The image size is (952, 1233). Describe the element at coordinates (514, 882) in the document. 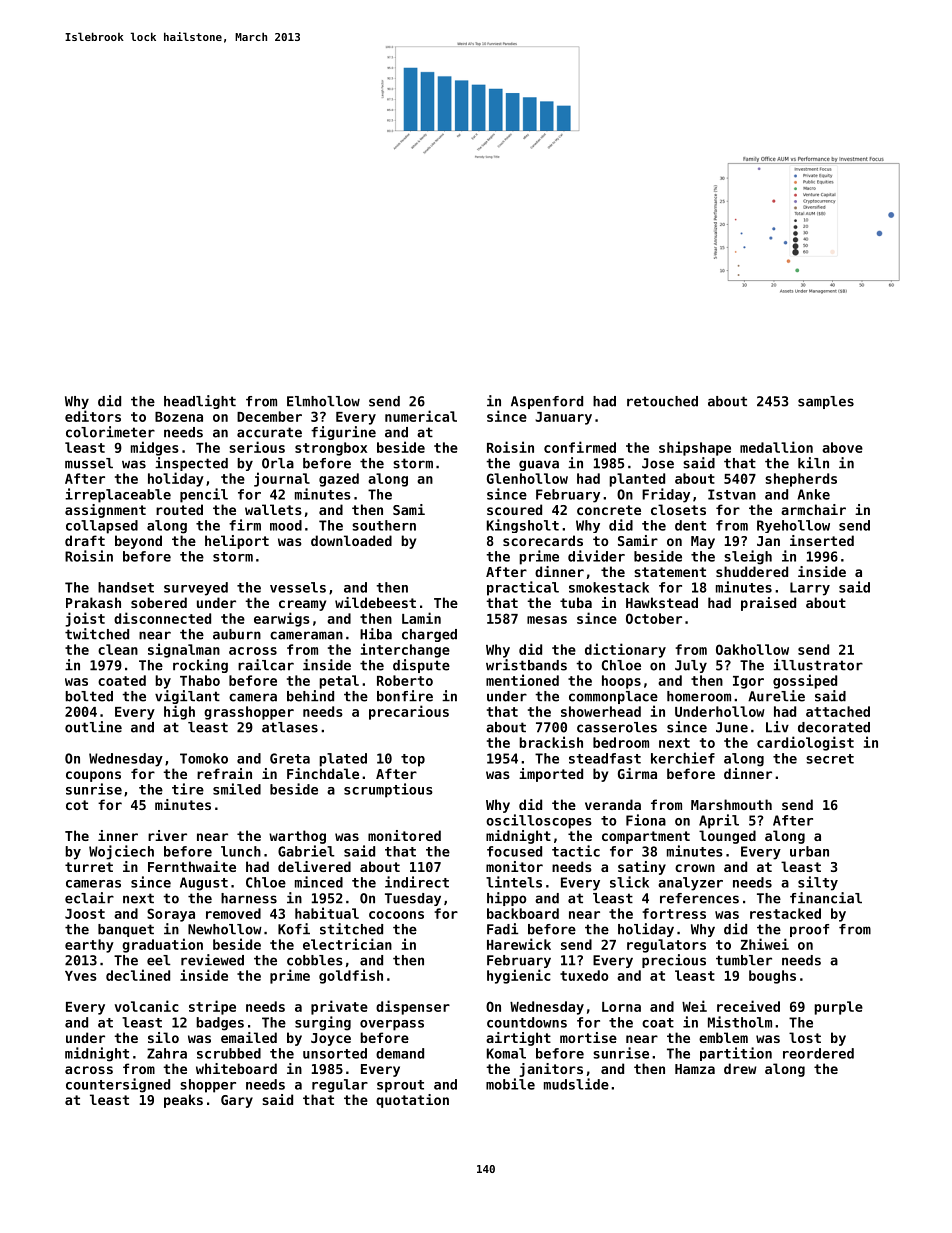

I see `lintels` at that location.
